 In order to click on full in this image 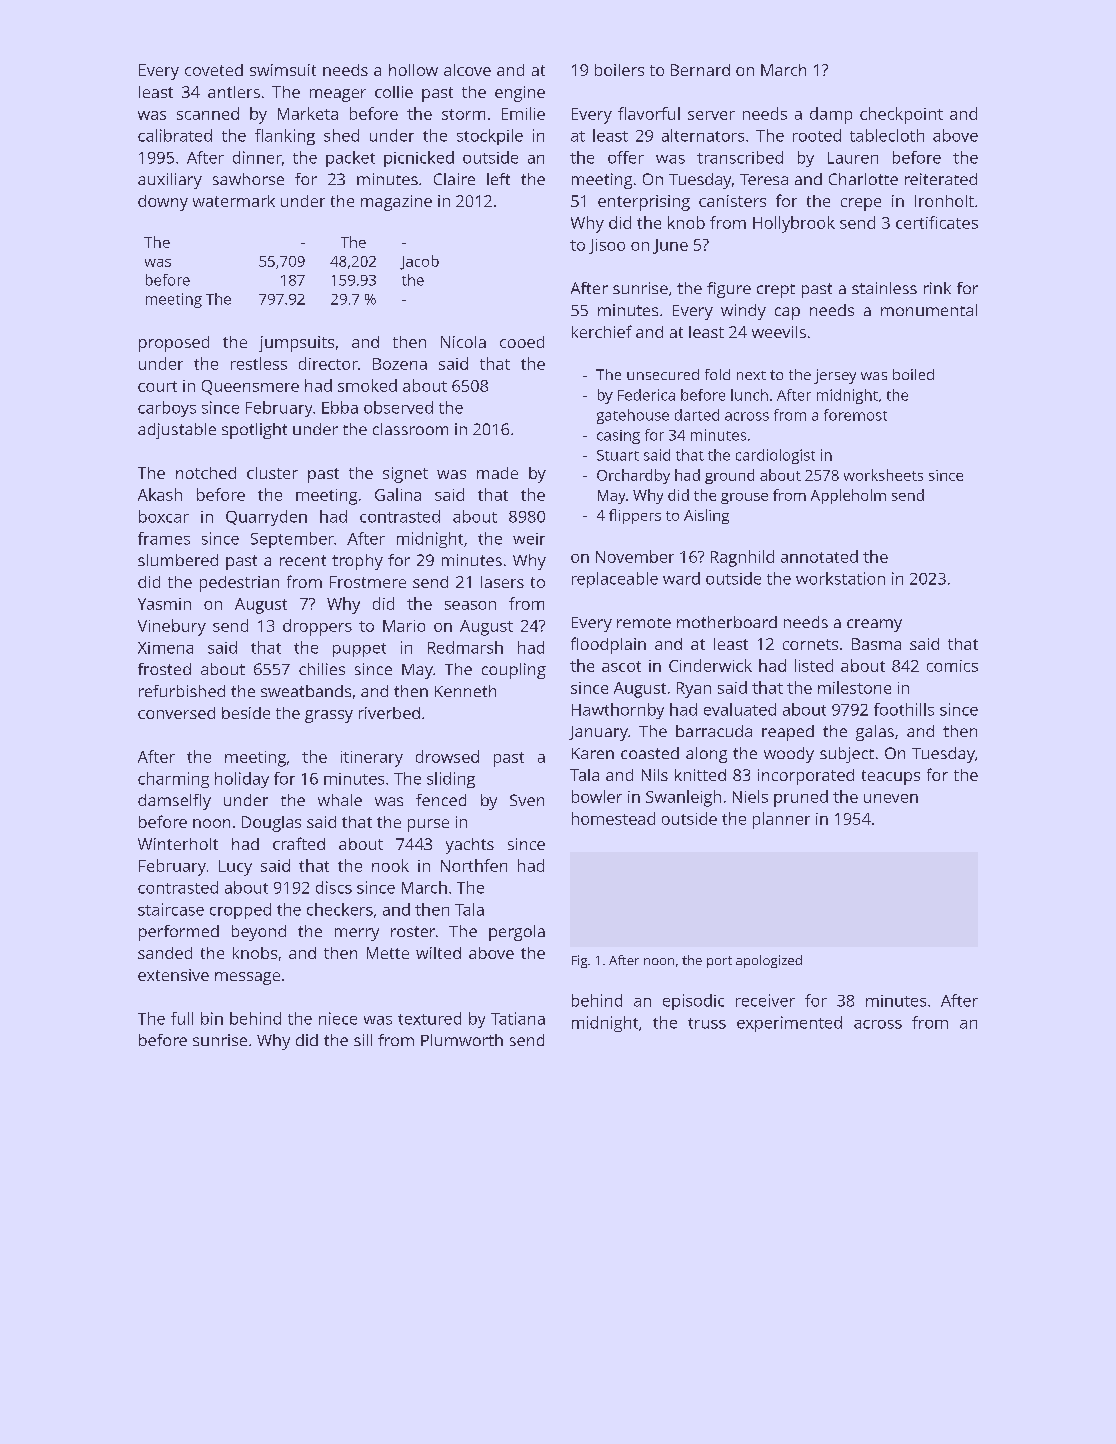, I will do `click(182, 1018)`.
